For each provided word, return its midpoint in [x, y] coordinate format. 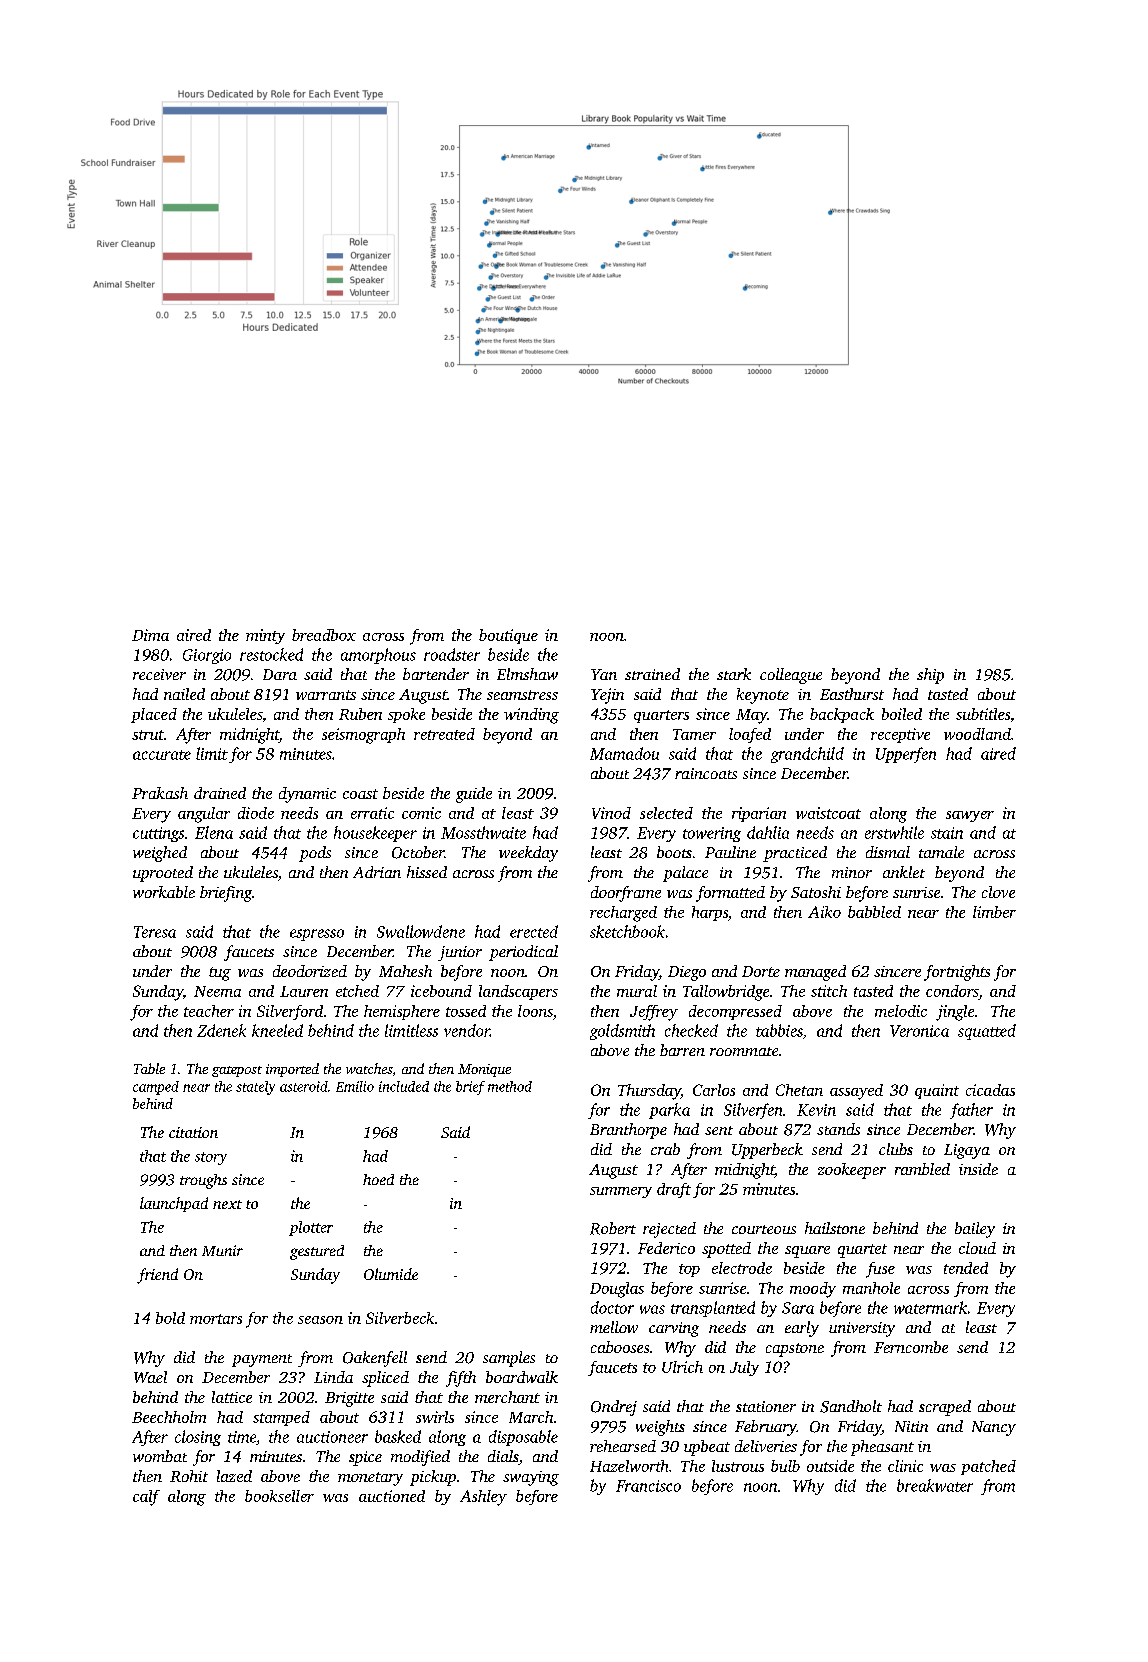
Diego [687, 973]
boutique [508, 636]
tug [220, 974]
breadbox [324, 635]
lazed [234, 1476]
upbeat [707, 1448]
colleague [791, 676]
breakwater [935, 1485]
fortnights [957, 973]
